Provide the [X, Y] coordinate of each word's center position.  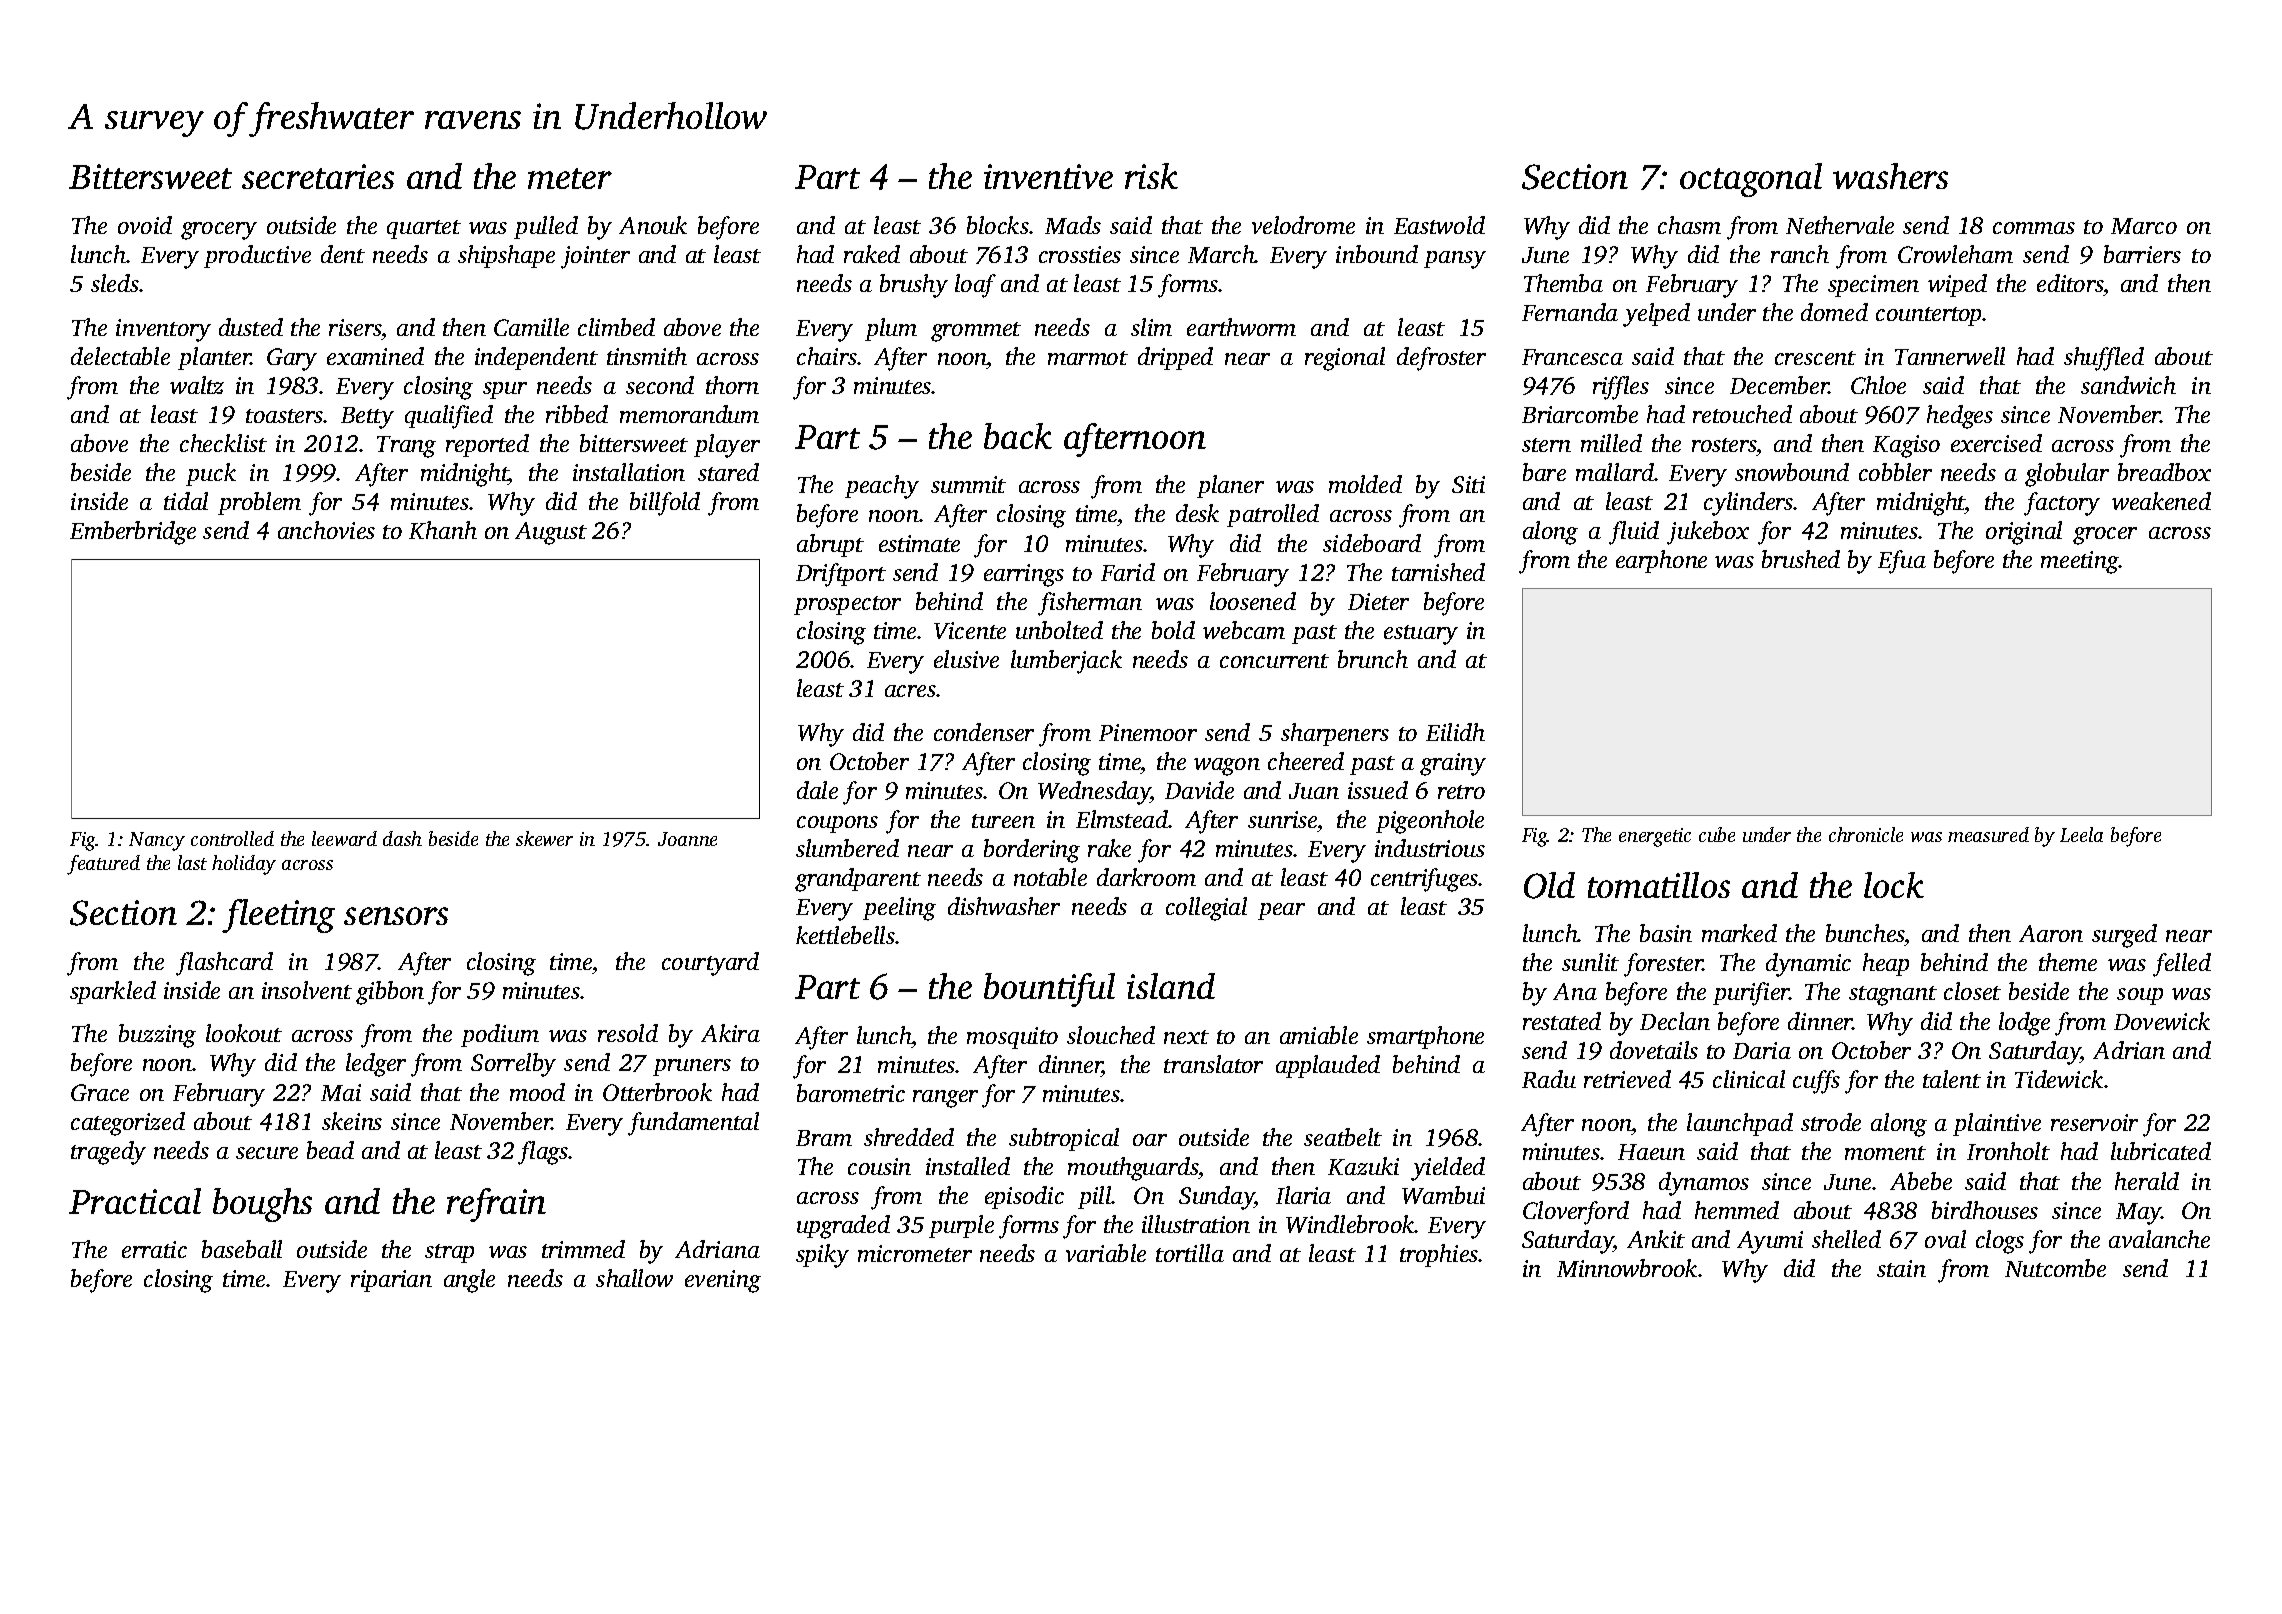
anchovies [326, 530]
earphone [1661, 561]
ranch [1800, 254]
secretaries [318, 176]
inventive [1048, 176]
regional [1345, 359]
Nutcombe [2055, 1268]
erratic [154, 1249]
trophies [1439, 1255]
